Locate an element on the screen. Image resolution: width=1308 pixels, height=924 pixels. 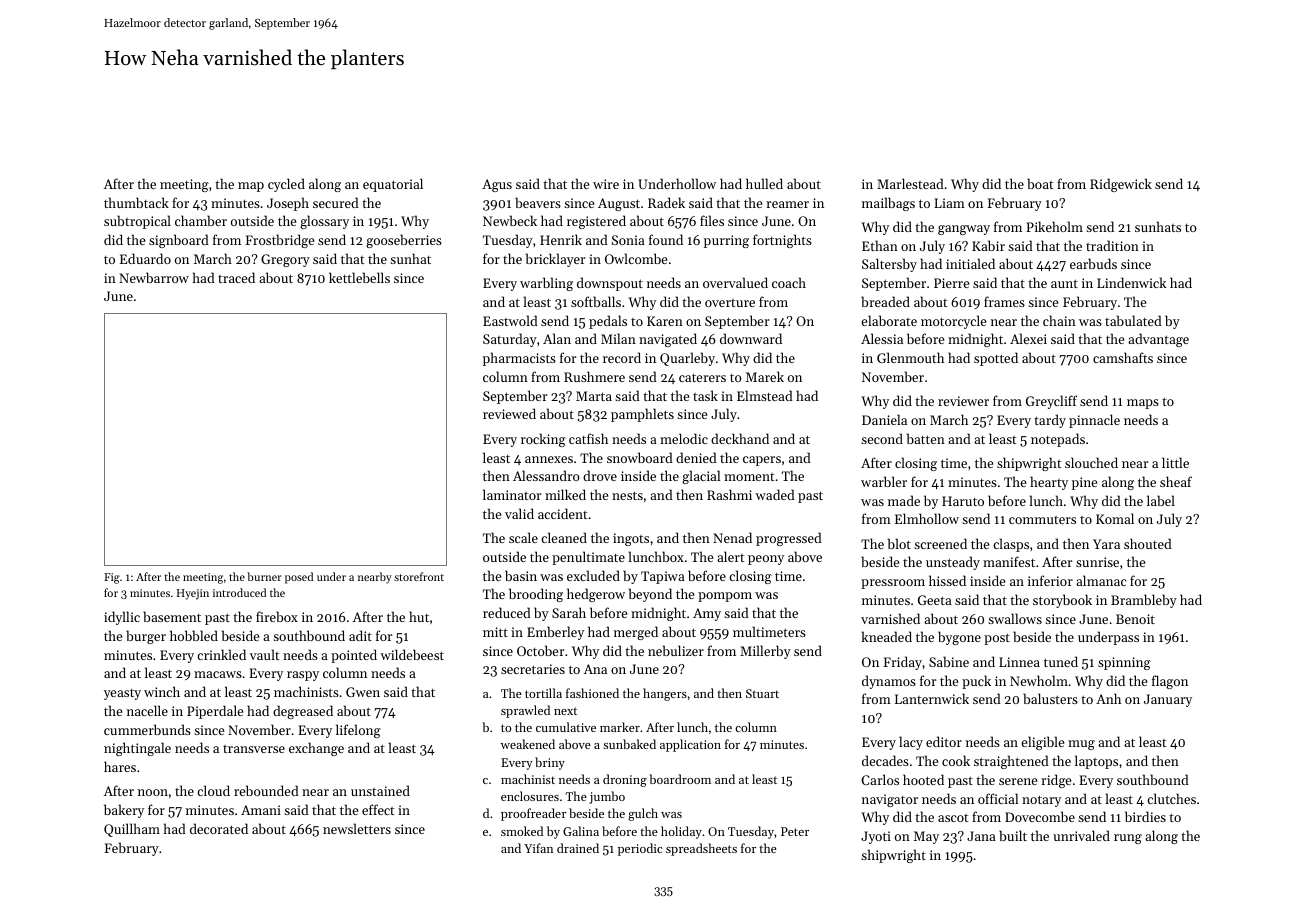
Quillham is located at coordinates (132, 830).
